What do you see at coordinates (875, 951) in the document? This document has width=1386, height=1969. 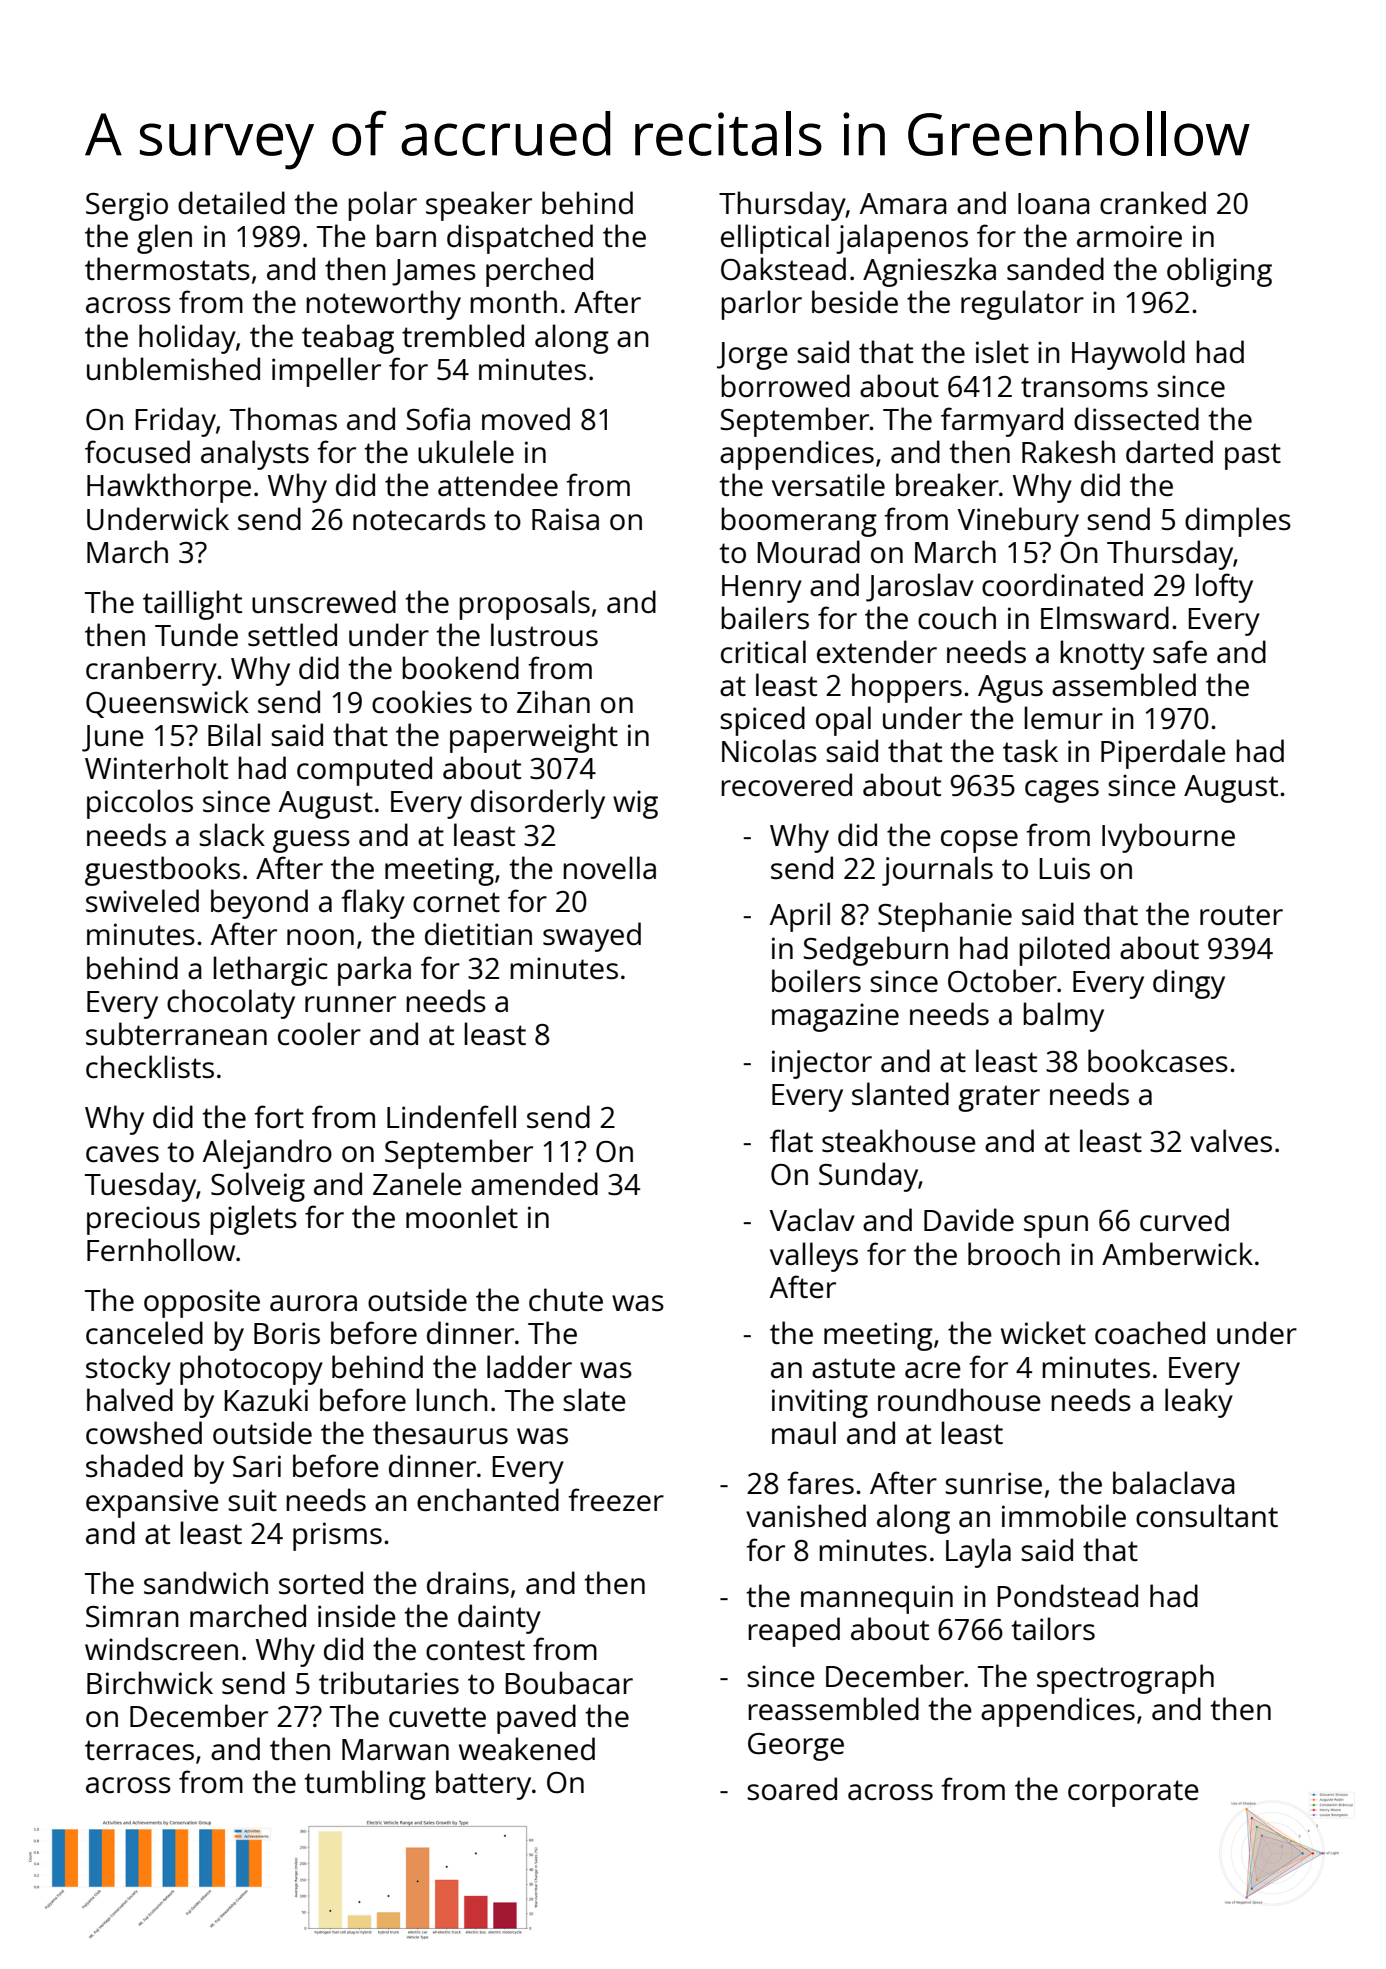 I see `Sedgeburn` at bounding box center [875, 951].
